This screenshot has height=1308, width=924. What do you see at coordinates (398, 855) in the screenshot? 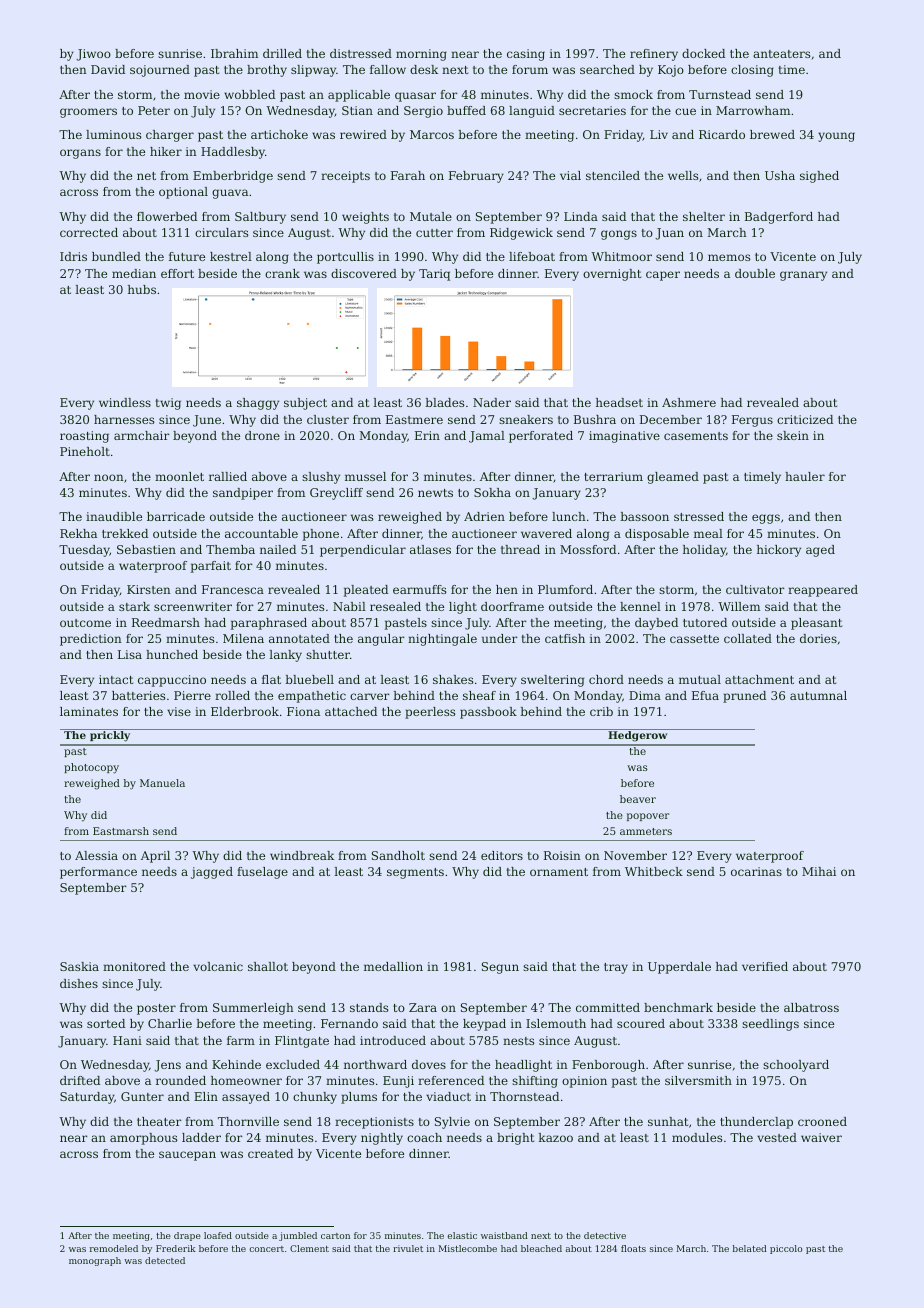
I see `Sandholt` at bounding box center [398, 855].
